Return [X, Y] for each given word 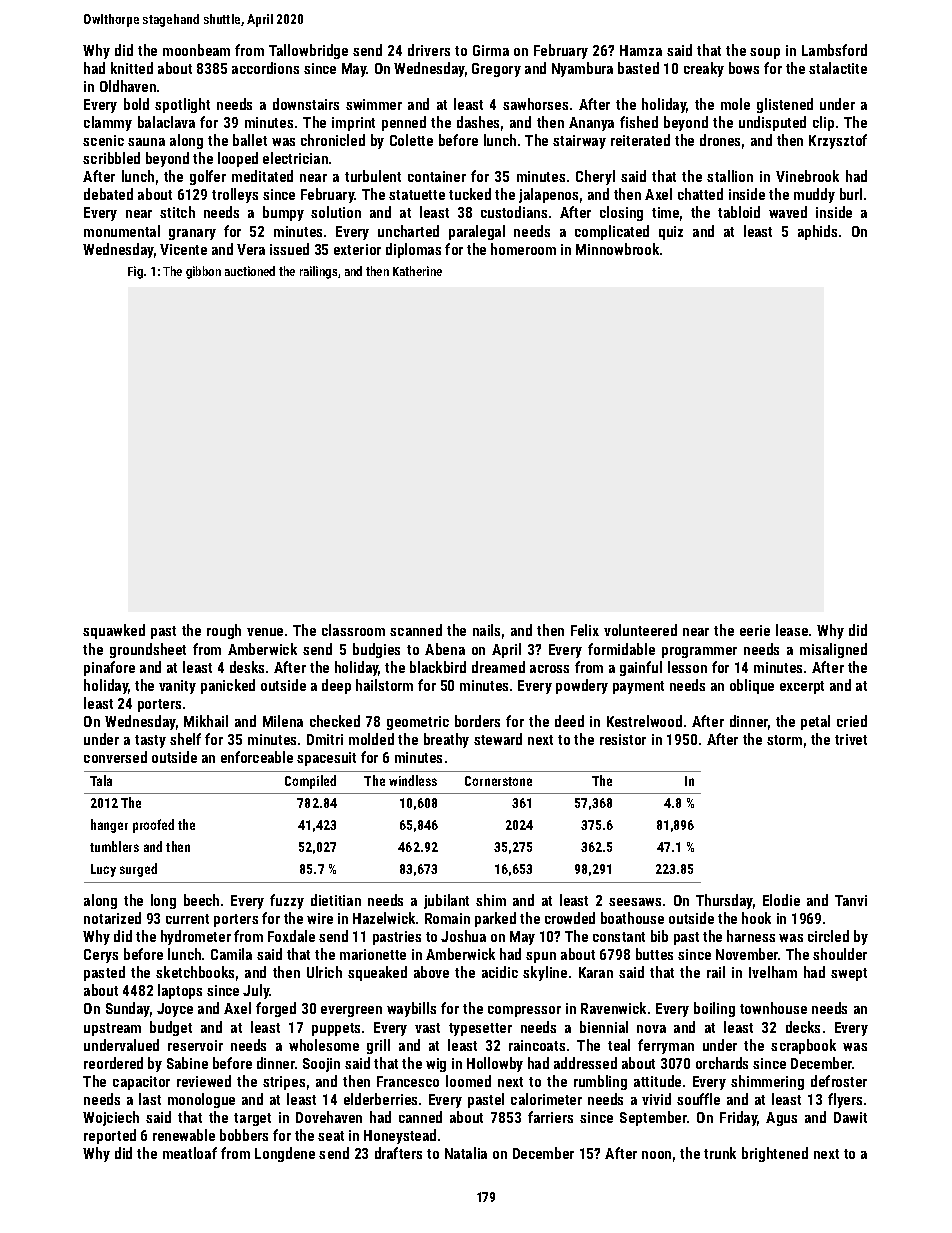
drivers [429, 50]
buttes [654, 954]
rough [224, 631]
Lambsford [834, 50]
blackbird [438, 667]
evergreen [351, 1011]
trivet [851, 739]
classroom [353, 630]
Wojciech [111, 1118]
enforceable [257, 757]
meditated [262, 176]
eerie [755, 630]
